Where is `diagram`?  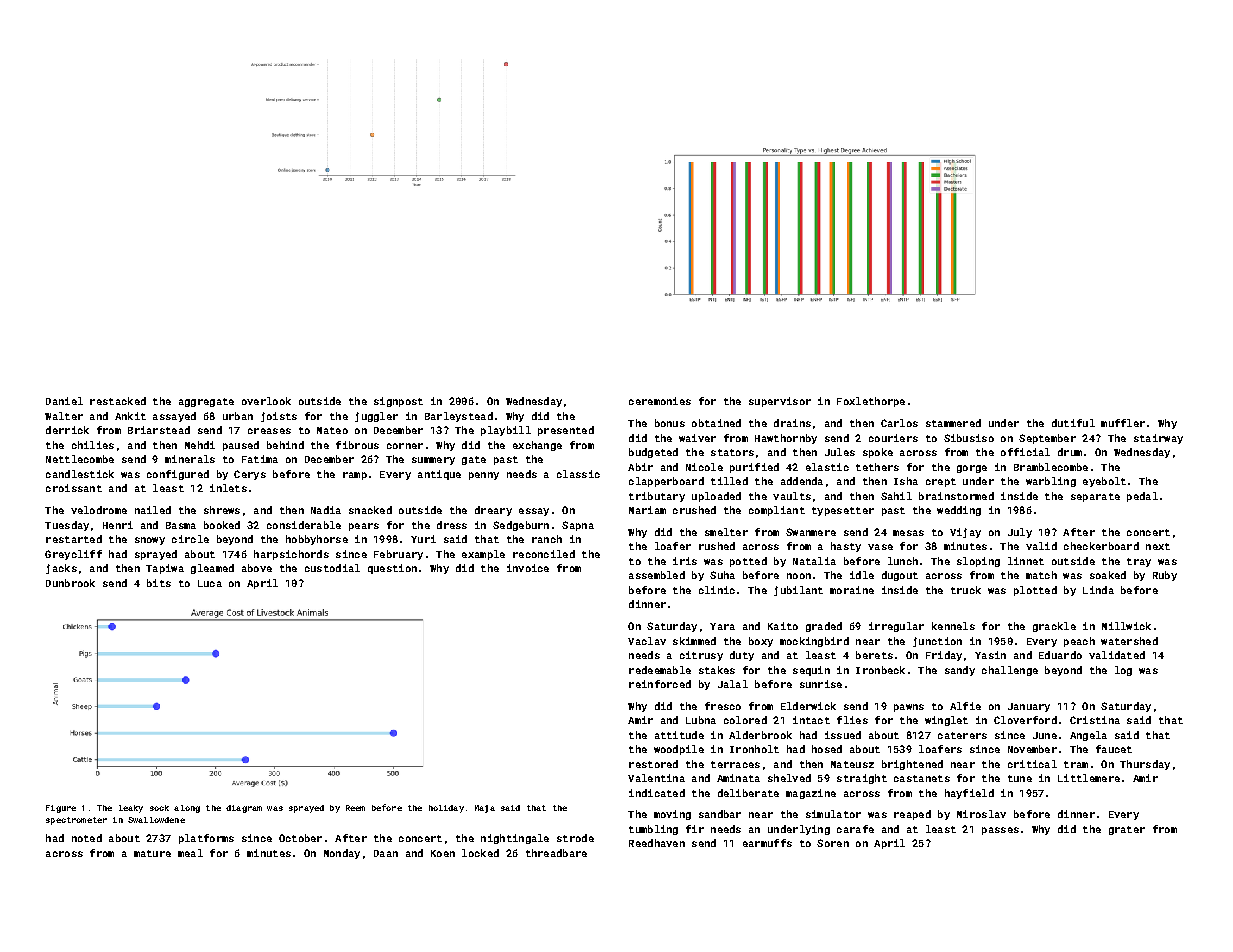 diagram is located at coordinates (244, 809).
